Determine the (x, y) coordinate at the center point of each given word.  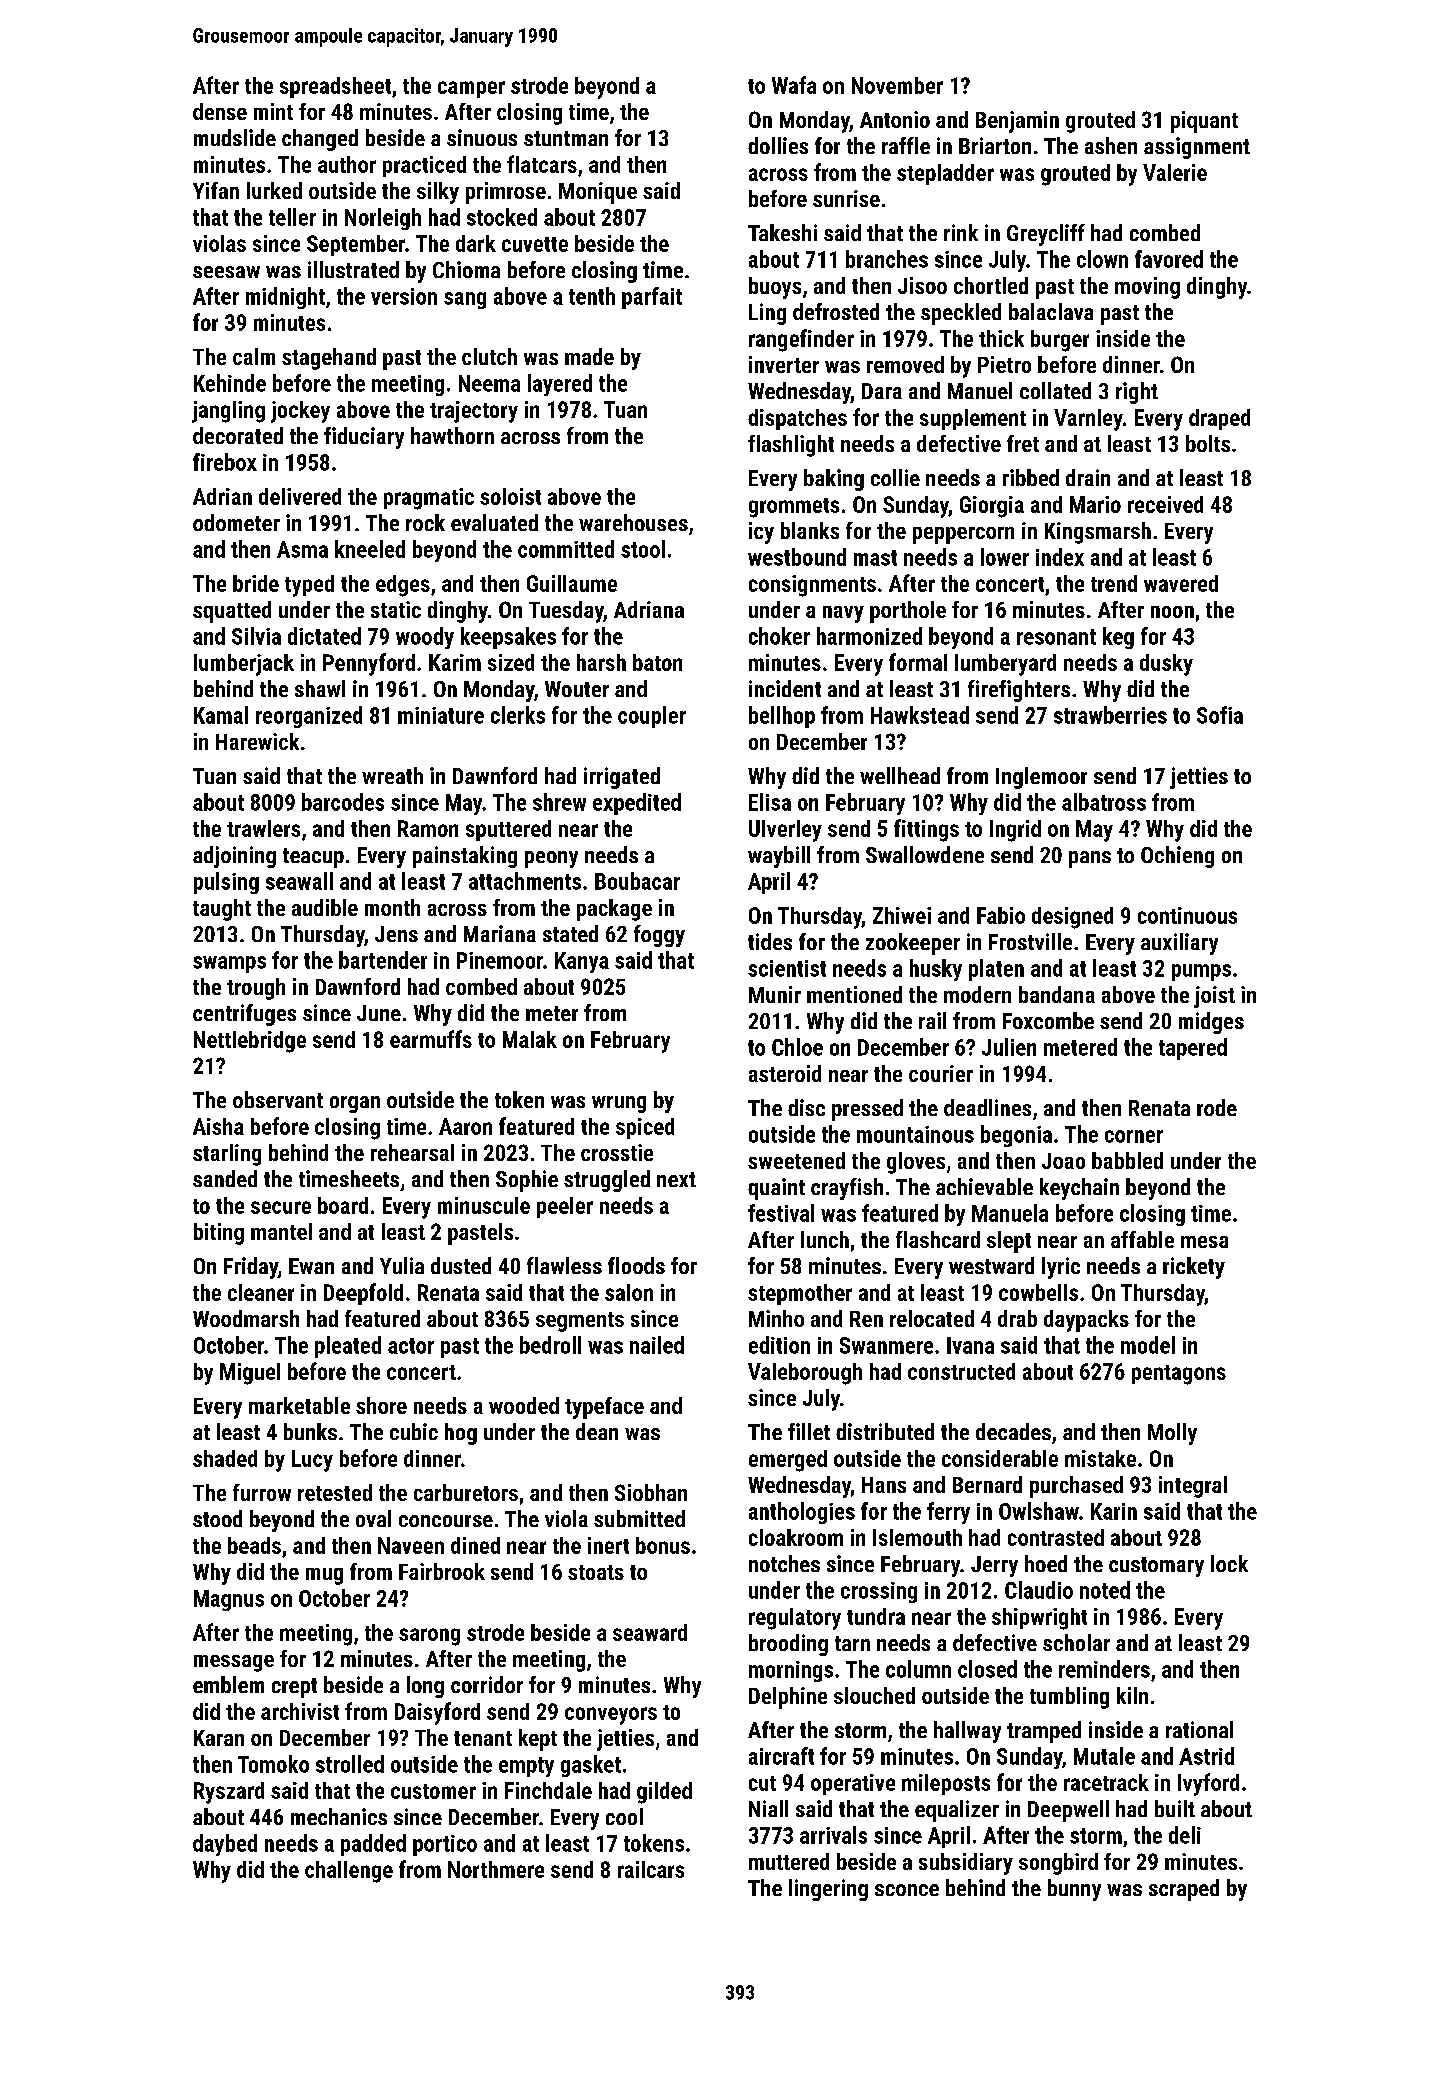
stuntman (566, 138)
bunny (1074, 1890)
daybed (225, 1845)
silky (438, 193)
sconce (907, 1890)
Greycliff (1046, 235)
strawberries (1110, 715)
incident (785, 688)
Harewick (257, 741)
